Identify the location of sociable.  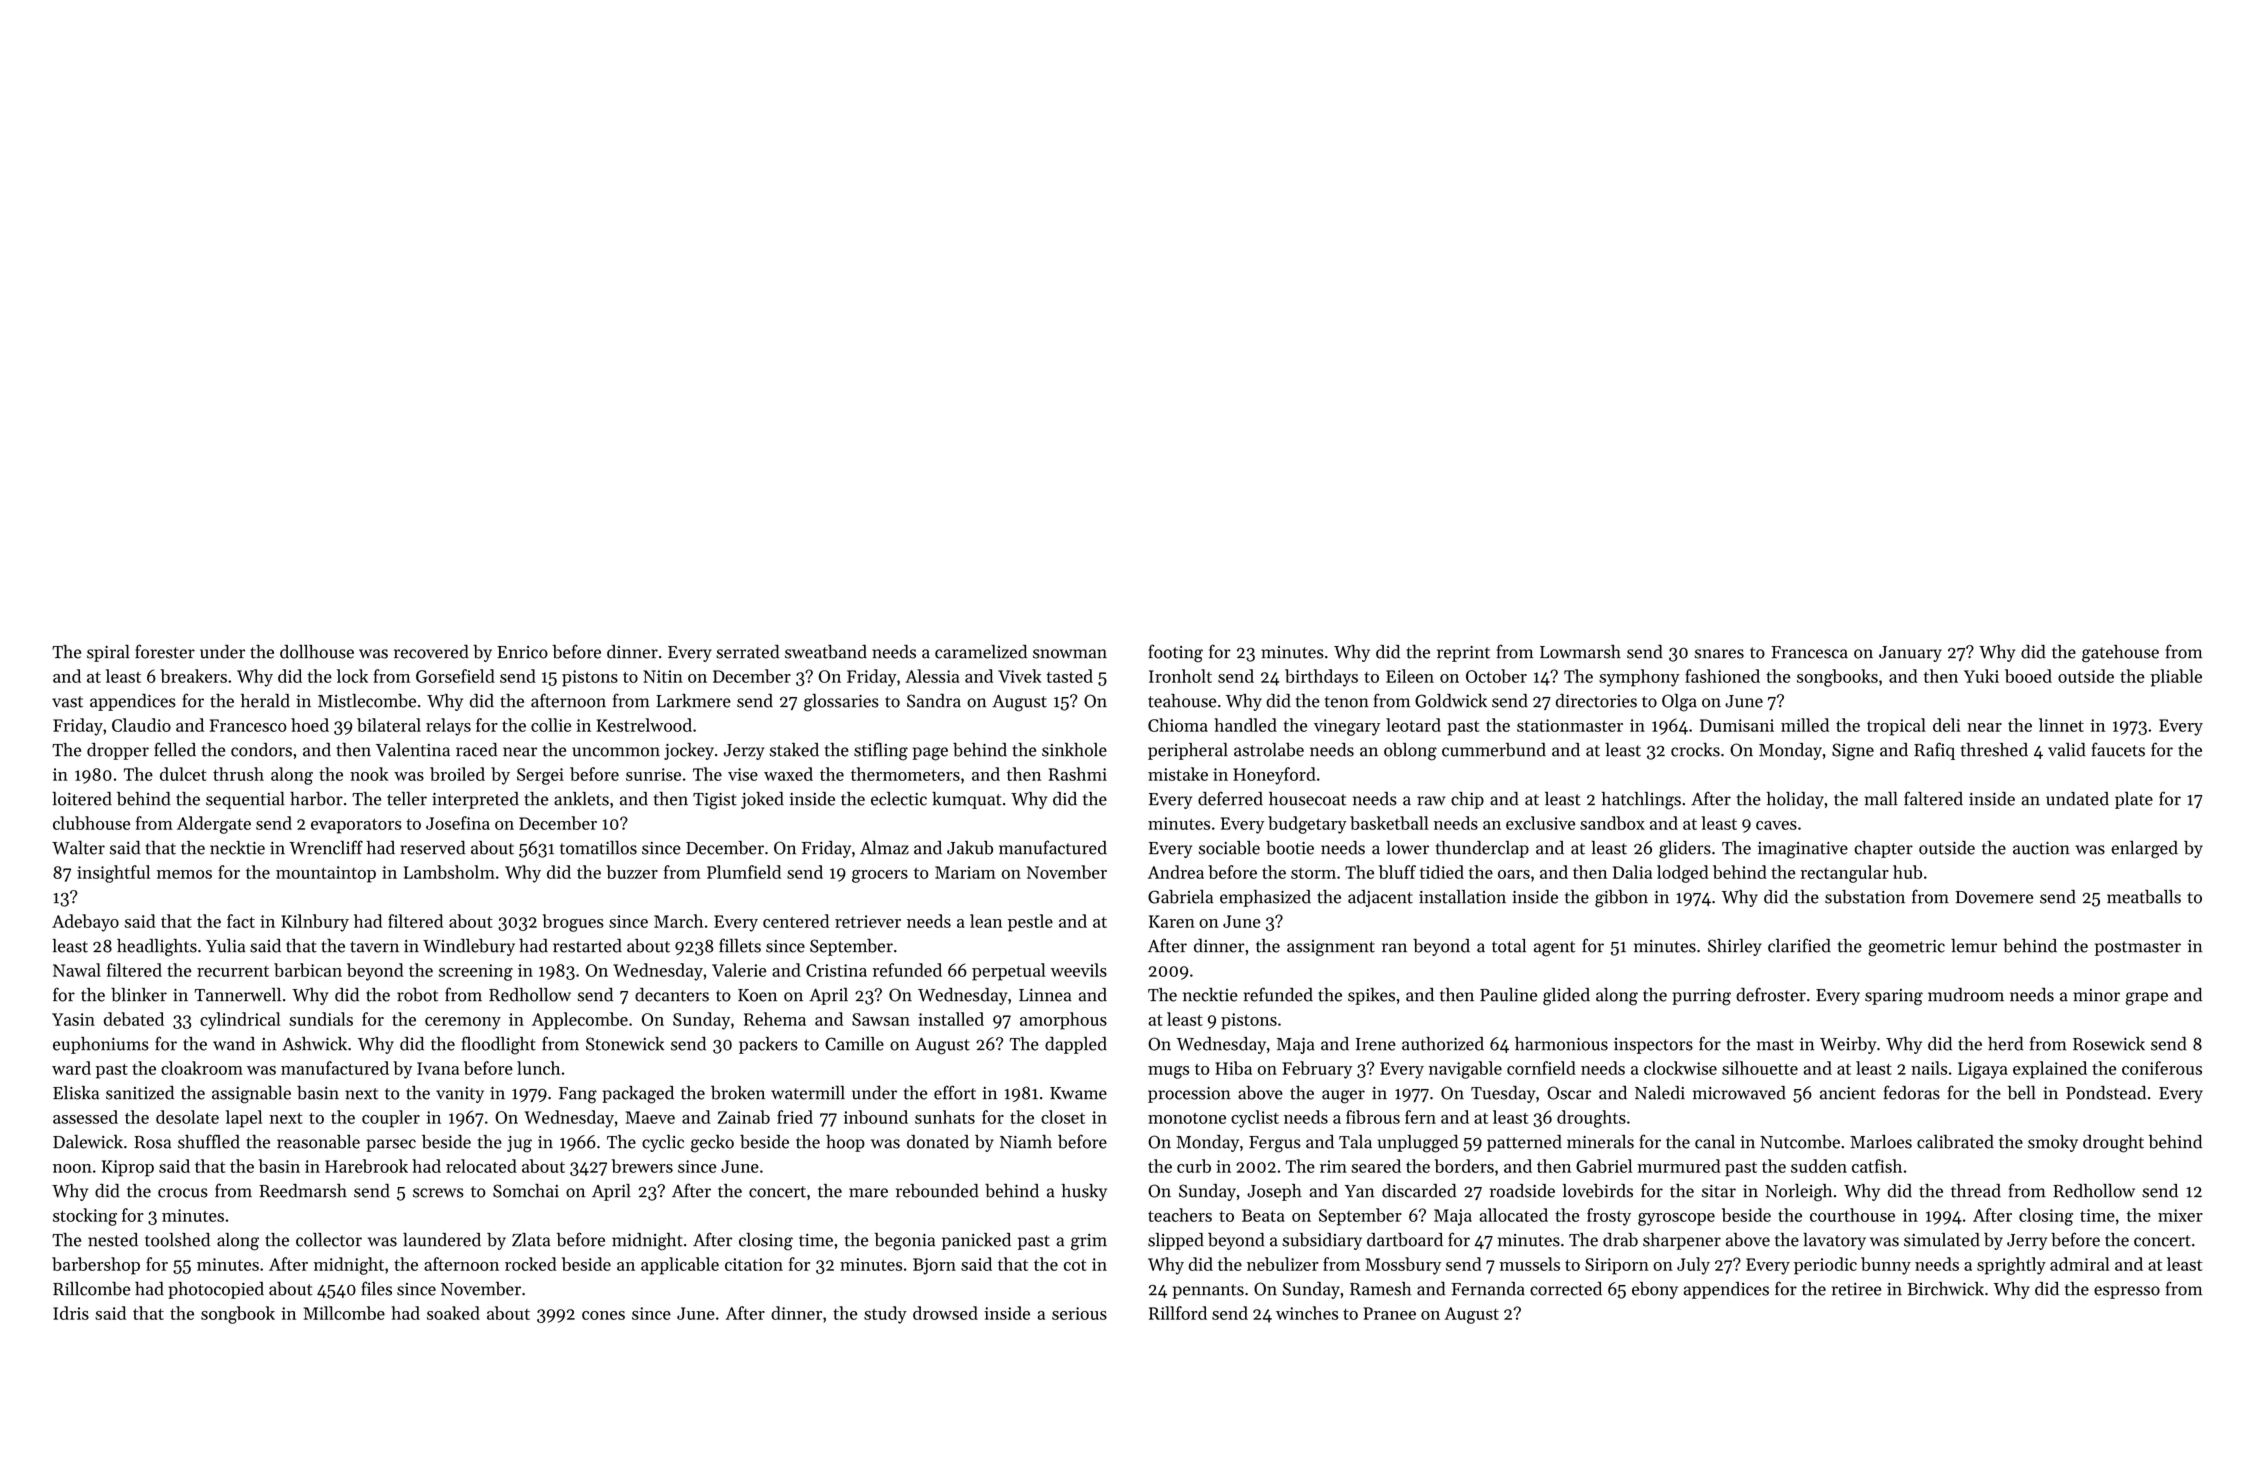
(1229, 848).
